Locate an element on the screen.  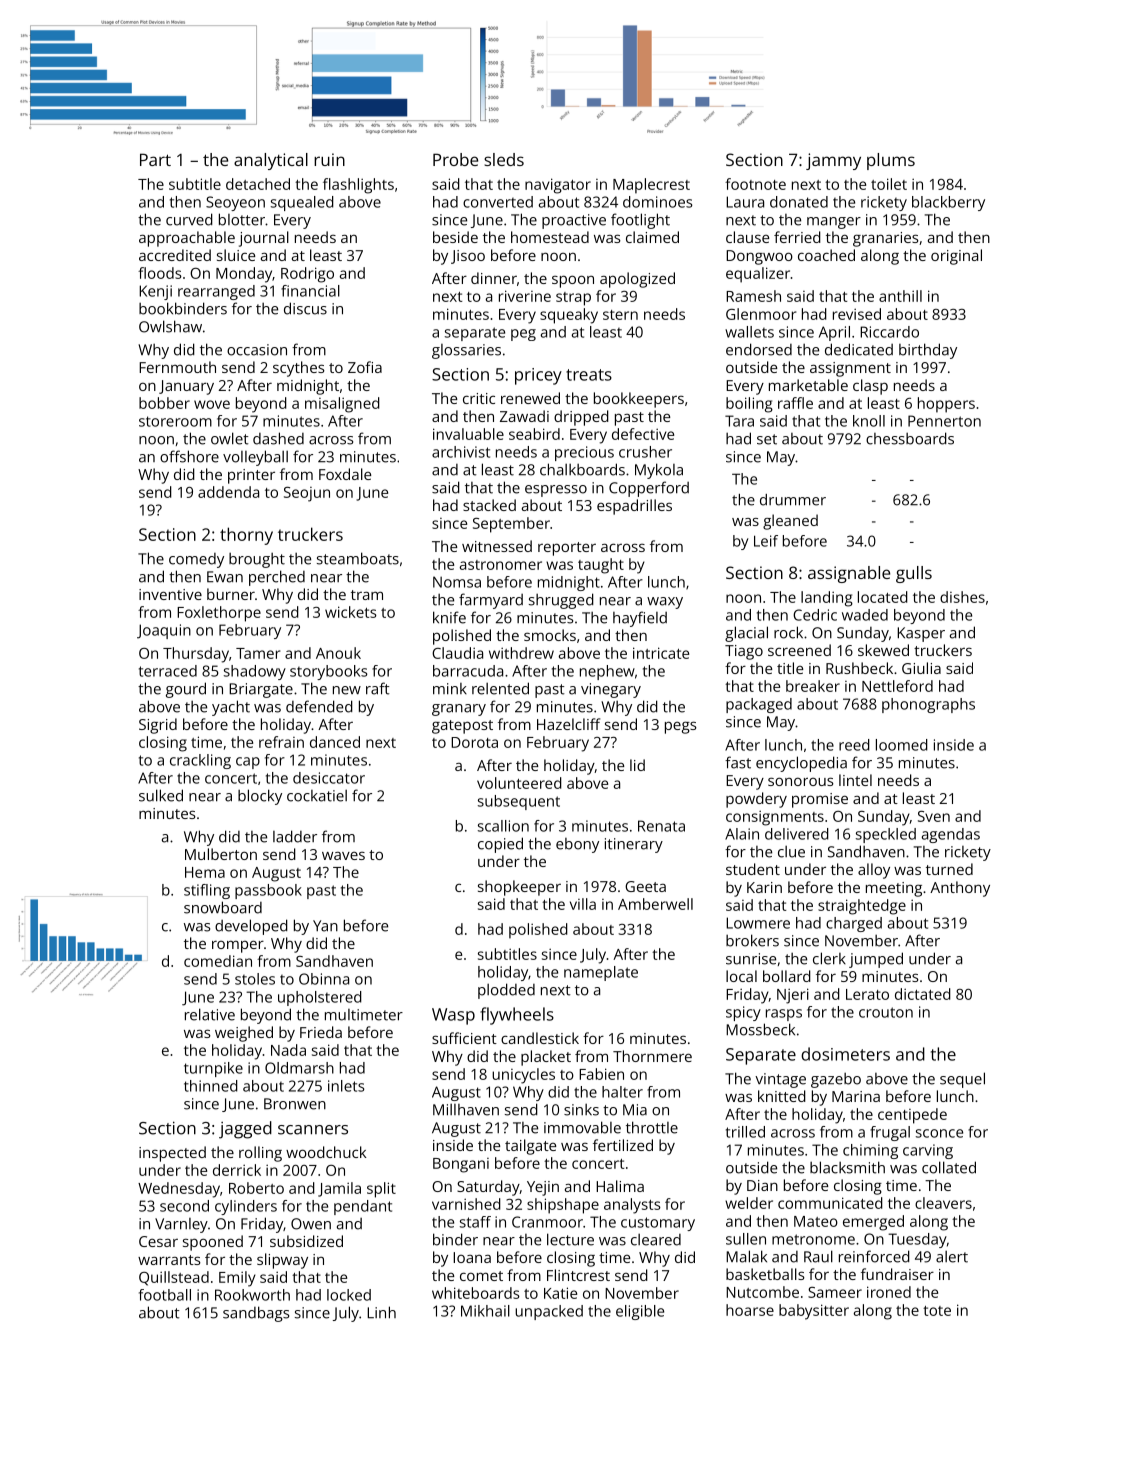
jagged is located at coordinates (245, 1130).
